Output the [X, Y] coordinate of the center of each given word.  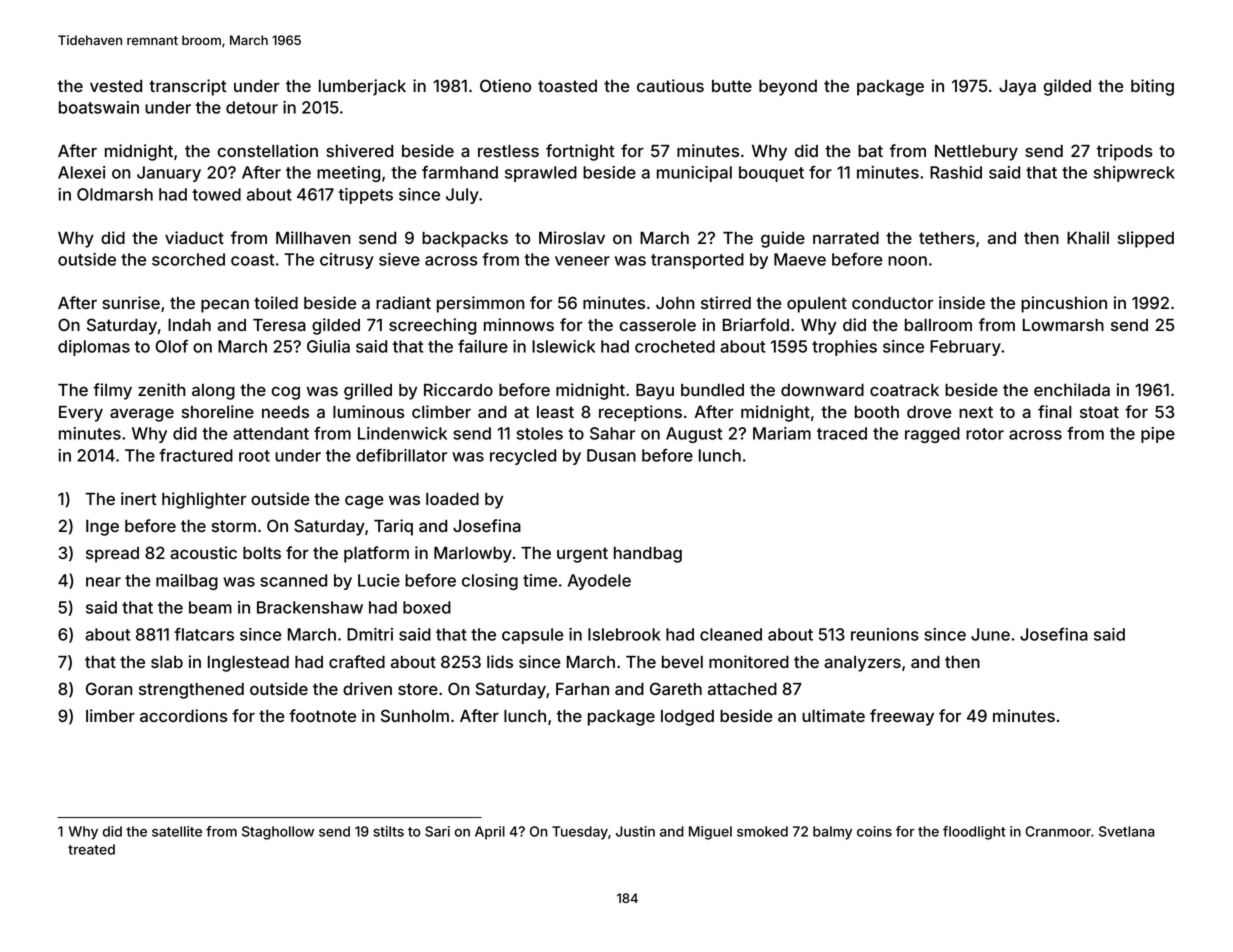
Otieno [505, 85]
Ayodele [599, 582]
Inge [102, 528]
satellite [177, 831]
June [990, 634]
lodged [687, 718]
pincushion [1064, 304]
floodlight [974, 833]
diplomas [94, 348]
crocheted [675, 346]
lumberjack [362, 87]
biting [1152, 87]
